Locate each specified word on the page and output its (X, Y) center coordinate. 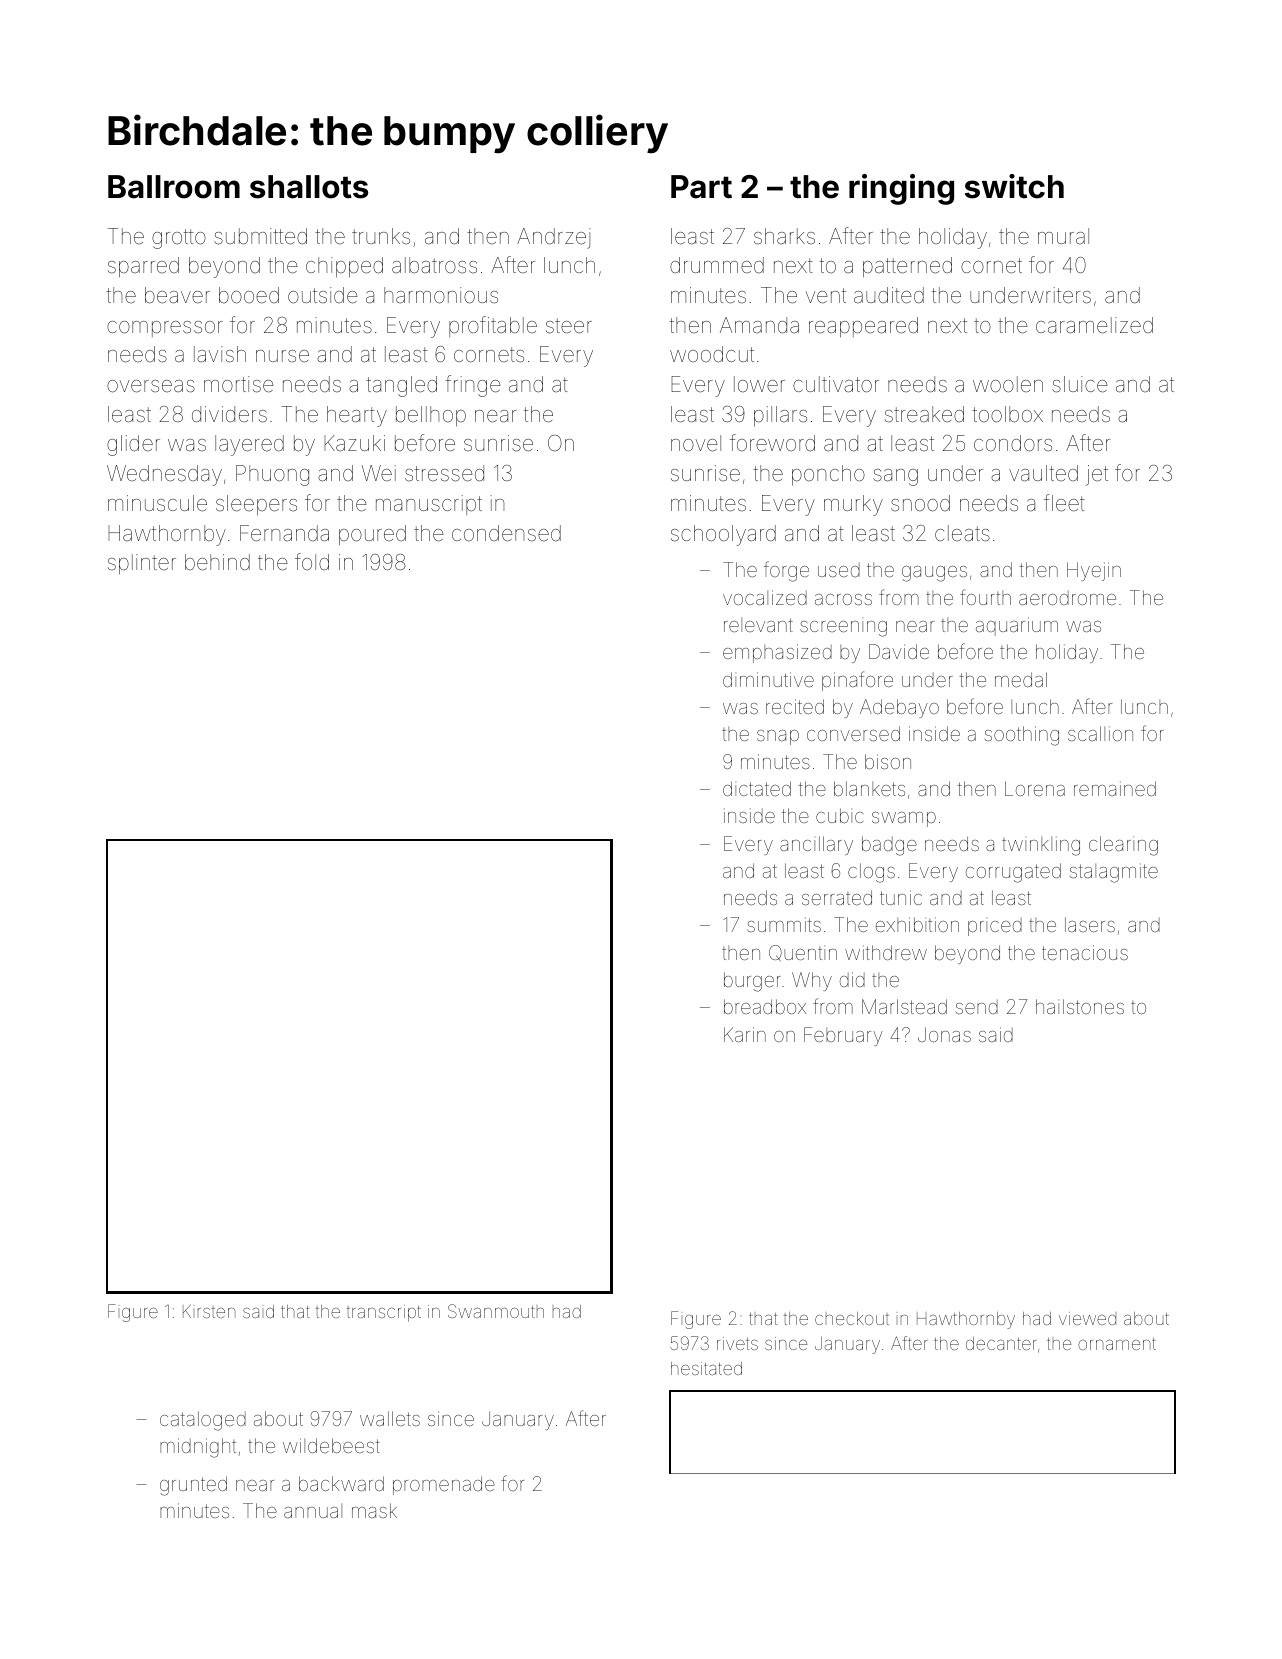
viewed (1087, 1318)
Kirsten (209, 1311)
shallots (309, 187)
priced (995, 927)
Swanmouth (496, 1311)
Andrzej (554, 238)
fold (312, 561)
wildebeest (331, 1445)
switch (1014, 186)
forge (786, 571)
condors (1013, 443)
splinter (142, 564)
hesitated (706, 1368)
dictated (757, 788)
